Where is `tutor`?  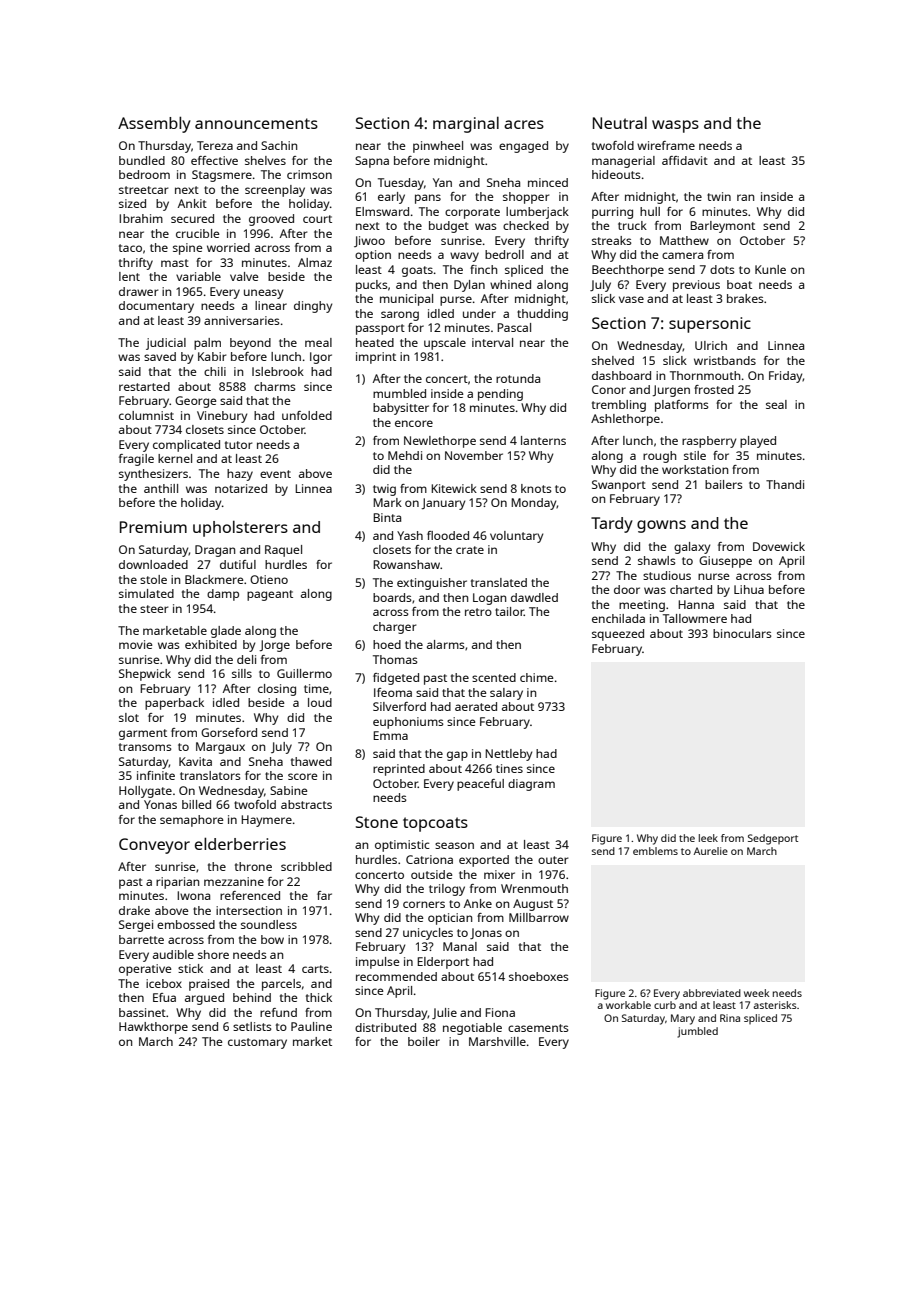 tutor is located at coordinates (238, 445).
